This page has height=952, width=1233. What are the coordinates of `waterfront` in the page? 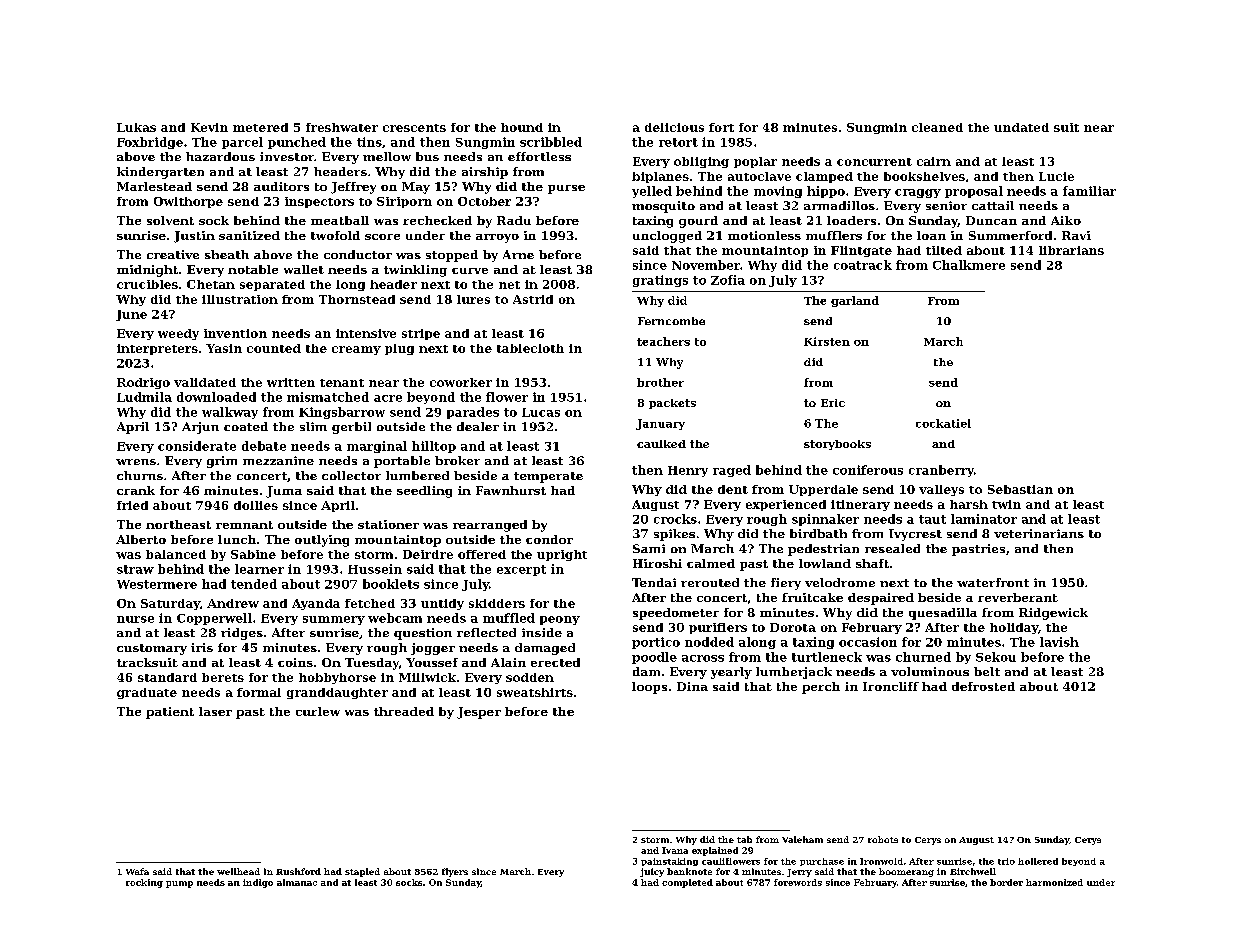 It's located at (993, 582).
